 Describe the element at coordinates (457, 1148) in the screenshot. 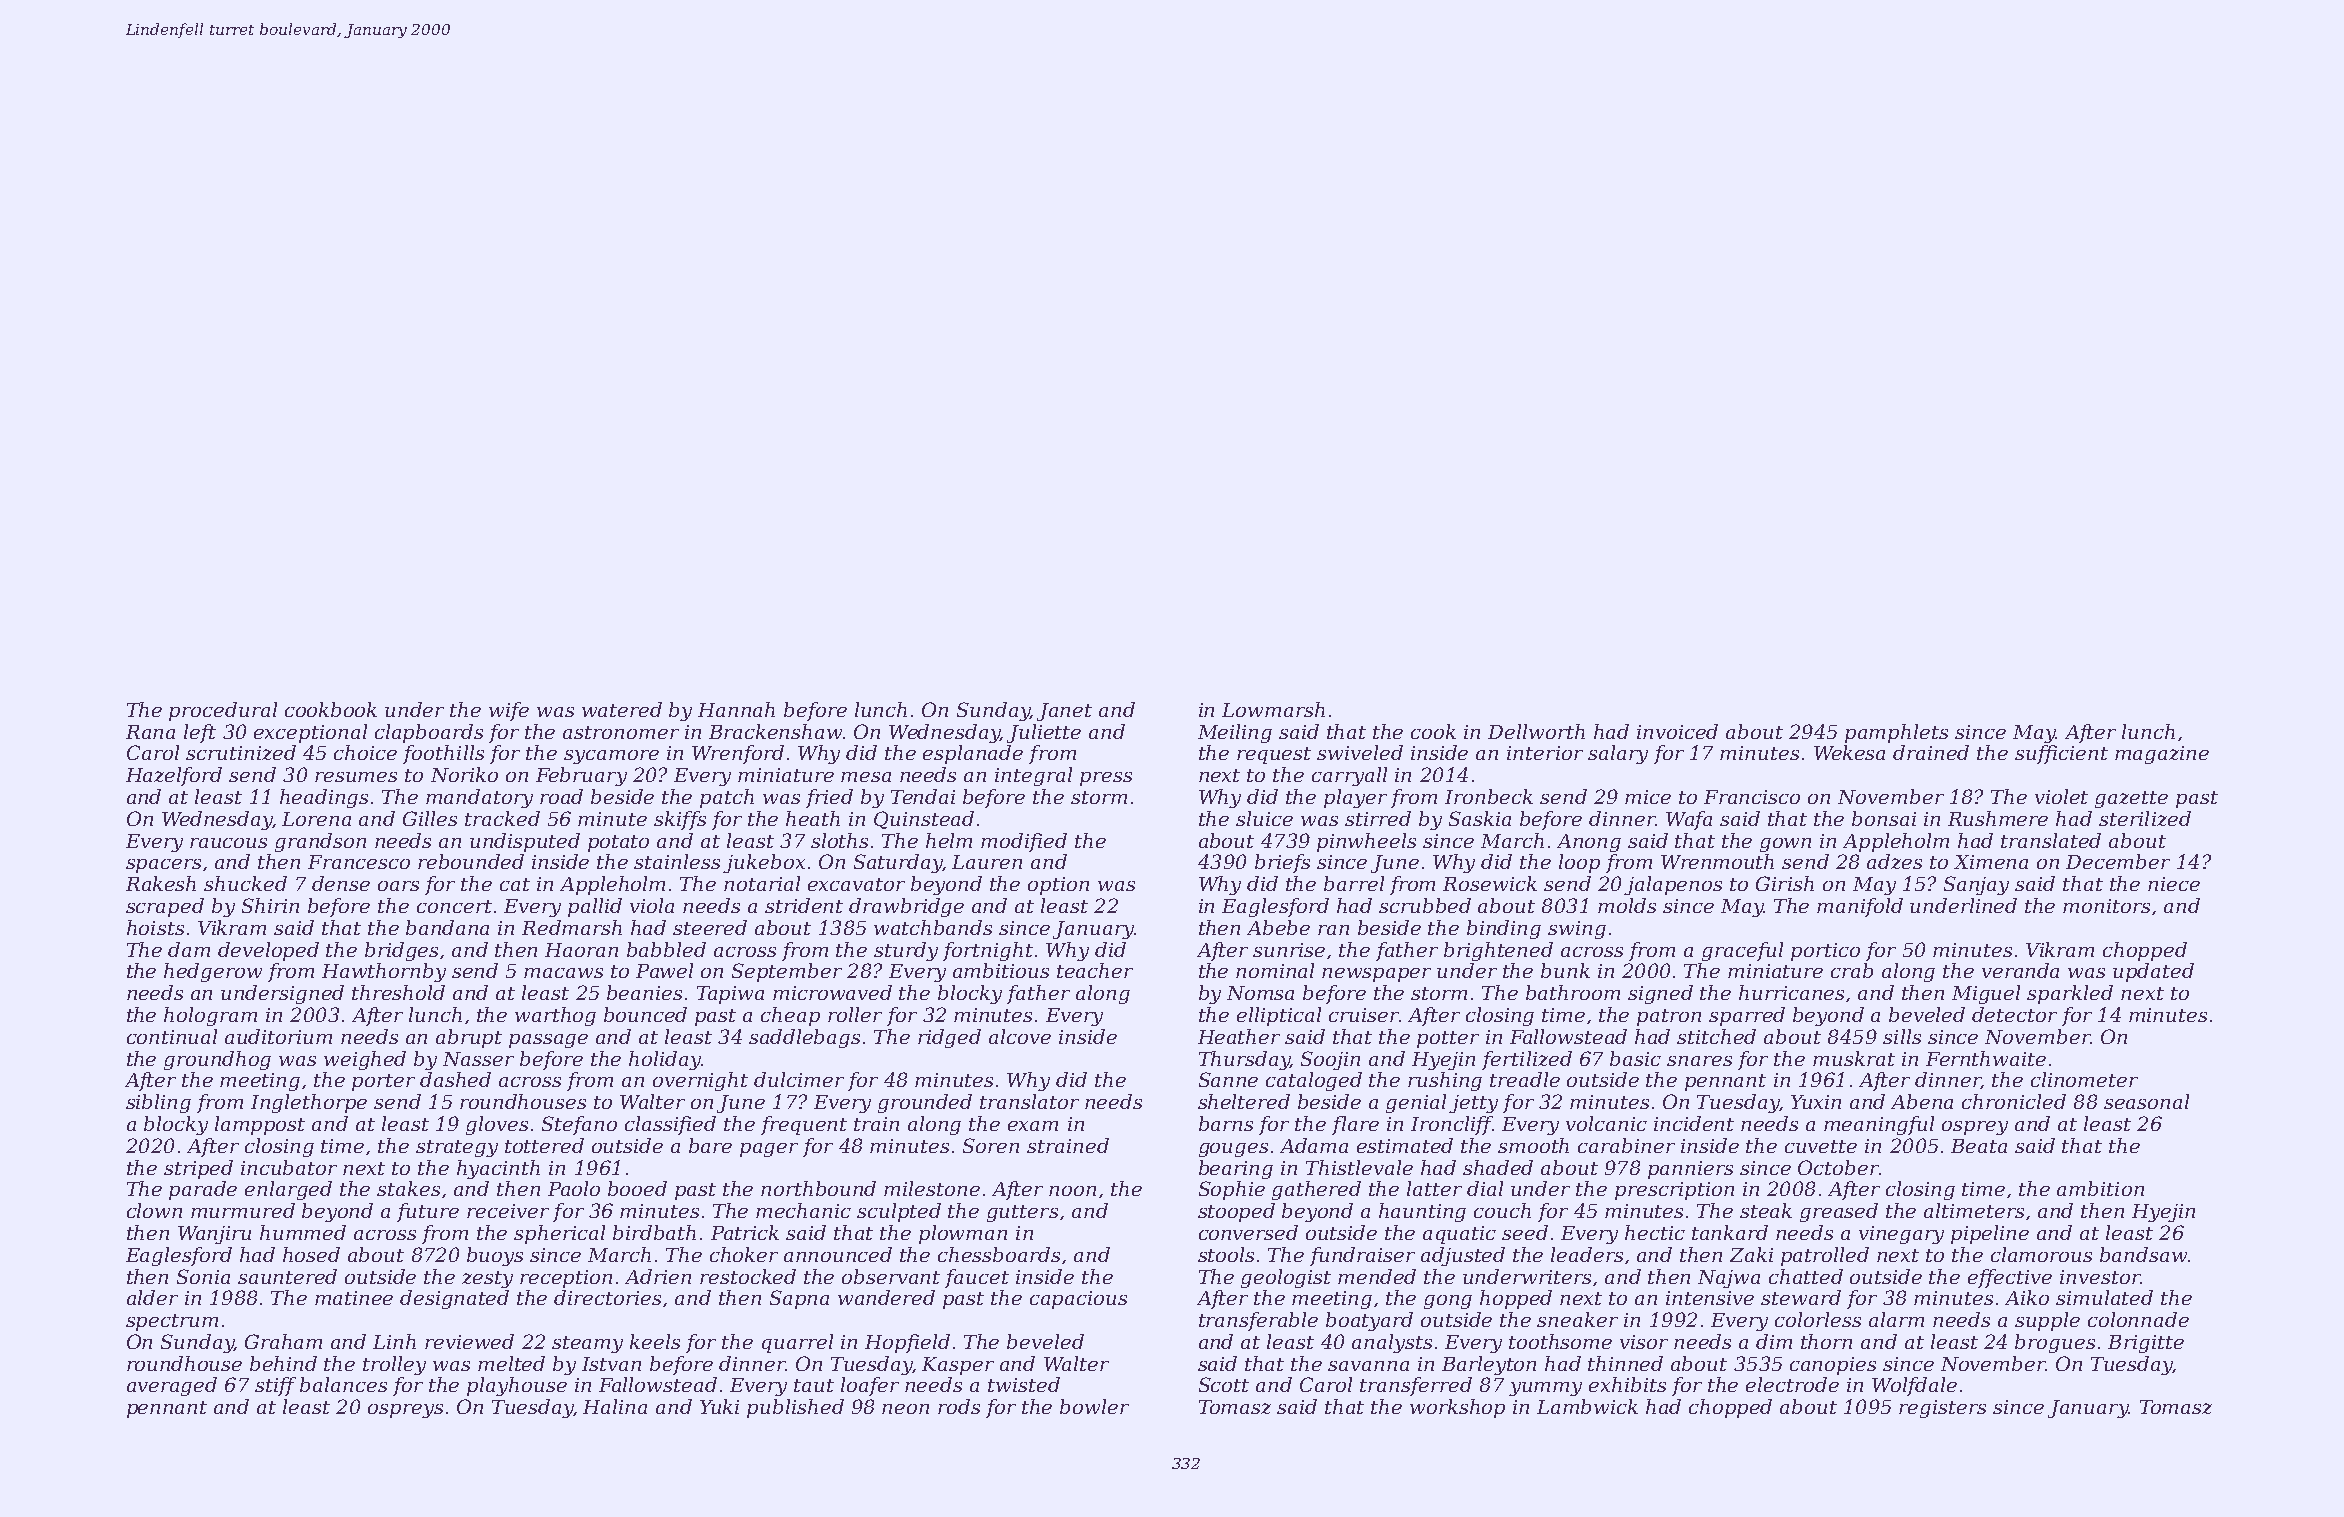

I see `strategy` at that location.
